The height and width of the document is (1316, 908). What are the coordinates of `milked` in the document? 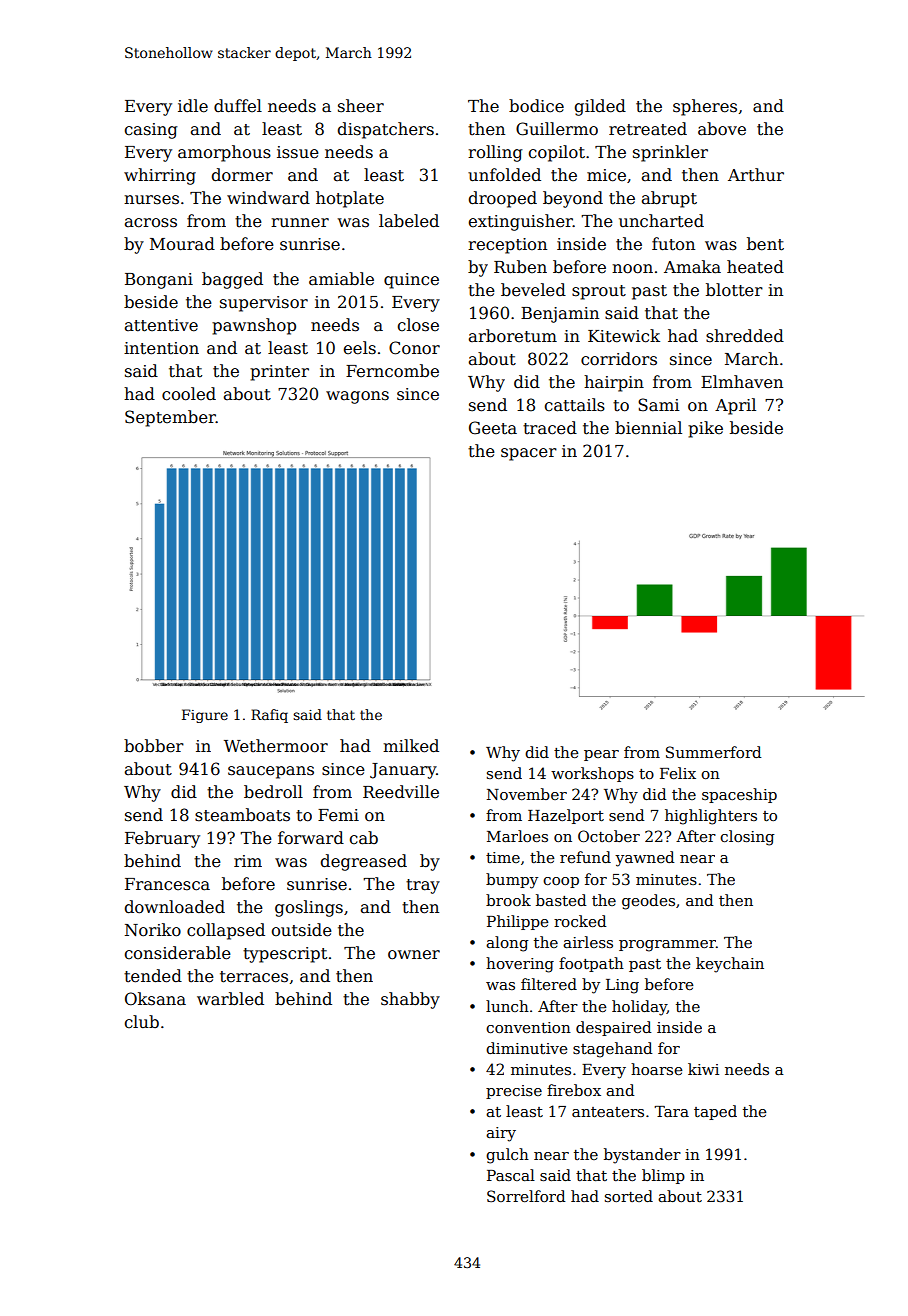 It's located at (411, 746).
